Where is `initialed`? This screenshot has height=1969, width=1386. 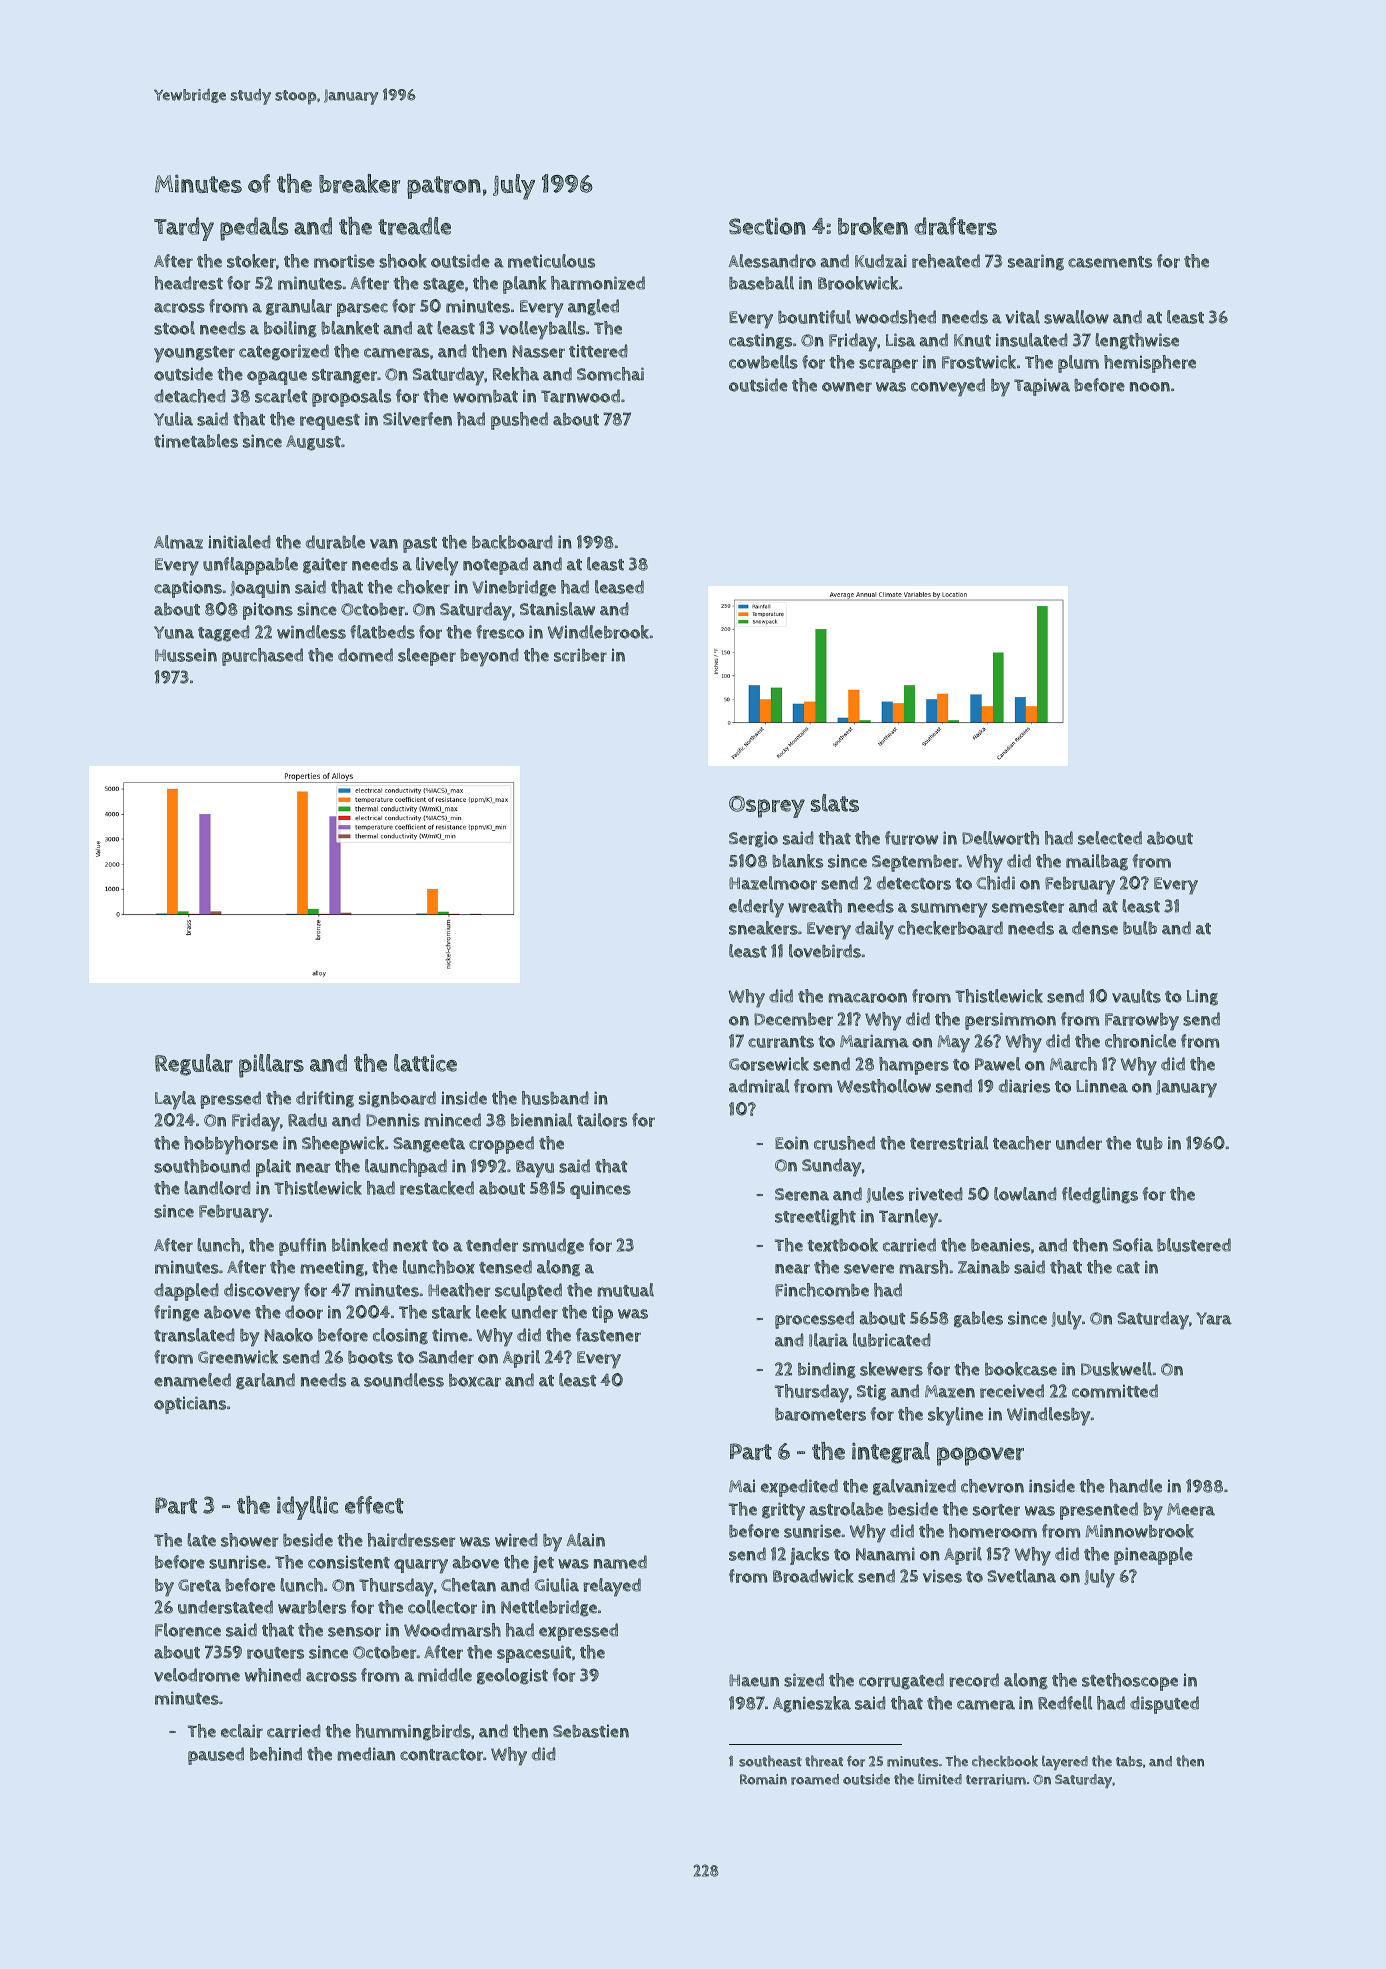
initialed is located at coordinates (239, 542).
